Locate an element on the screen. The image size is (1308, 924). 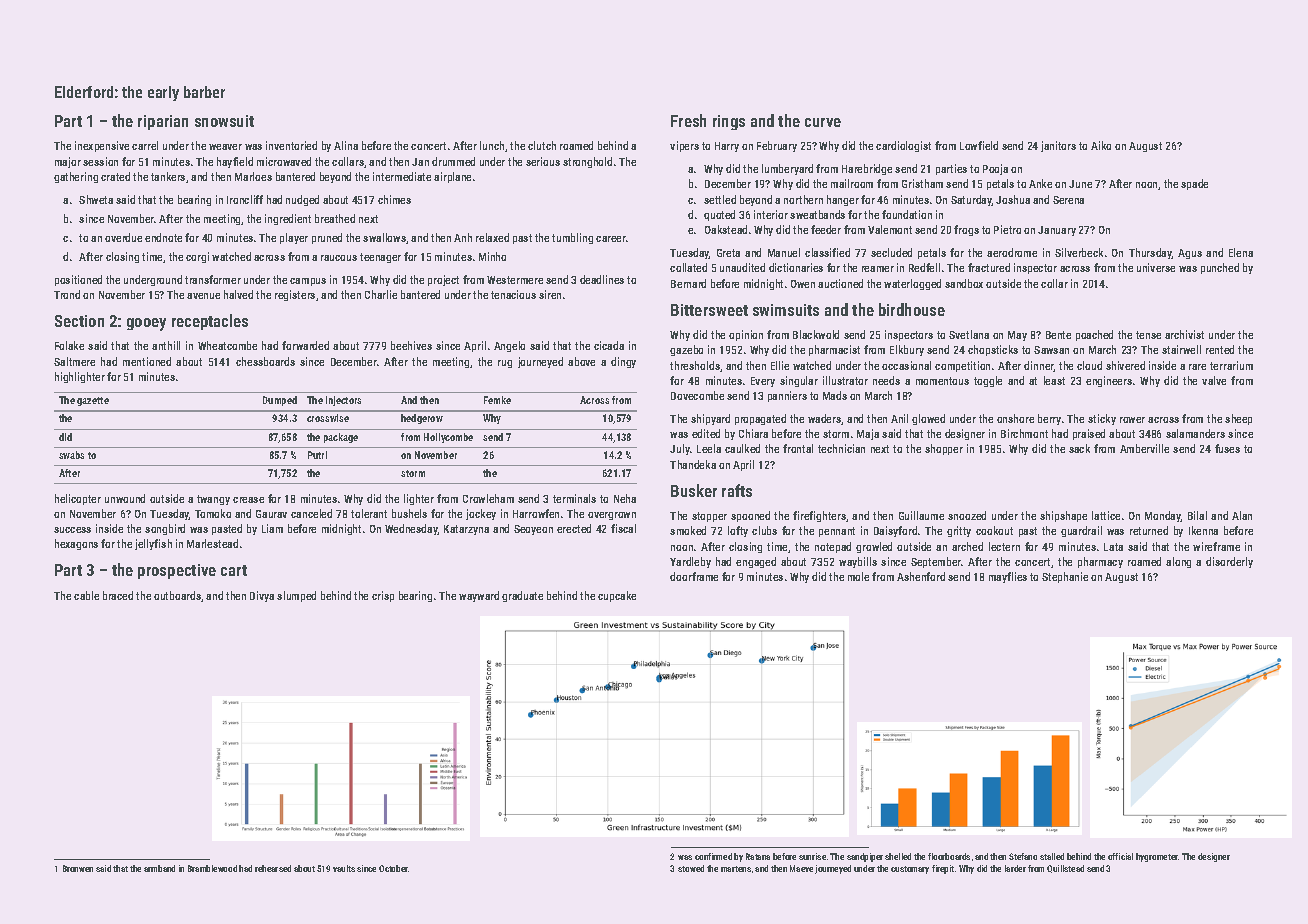
player is located at coordinates (294, 238).
